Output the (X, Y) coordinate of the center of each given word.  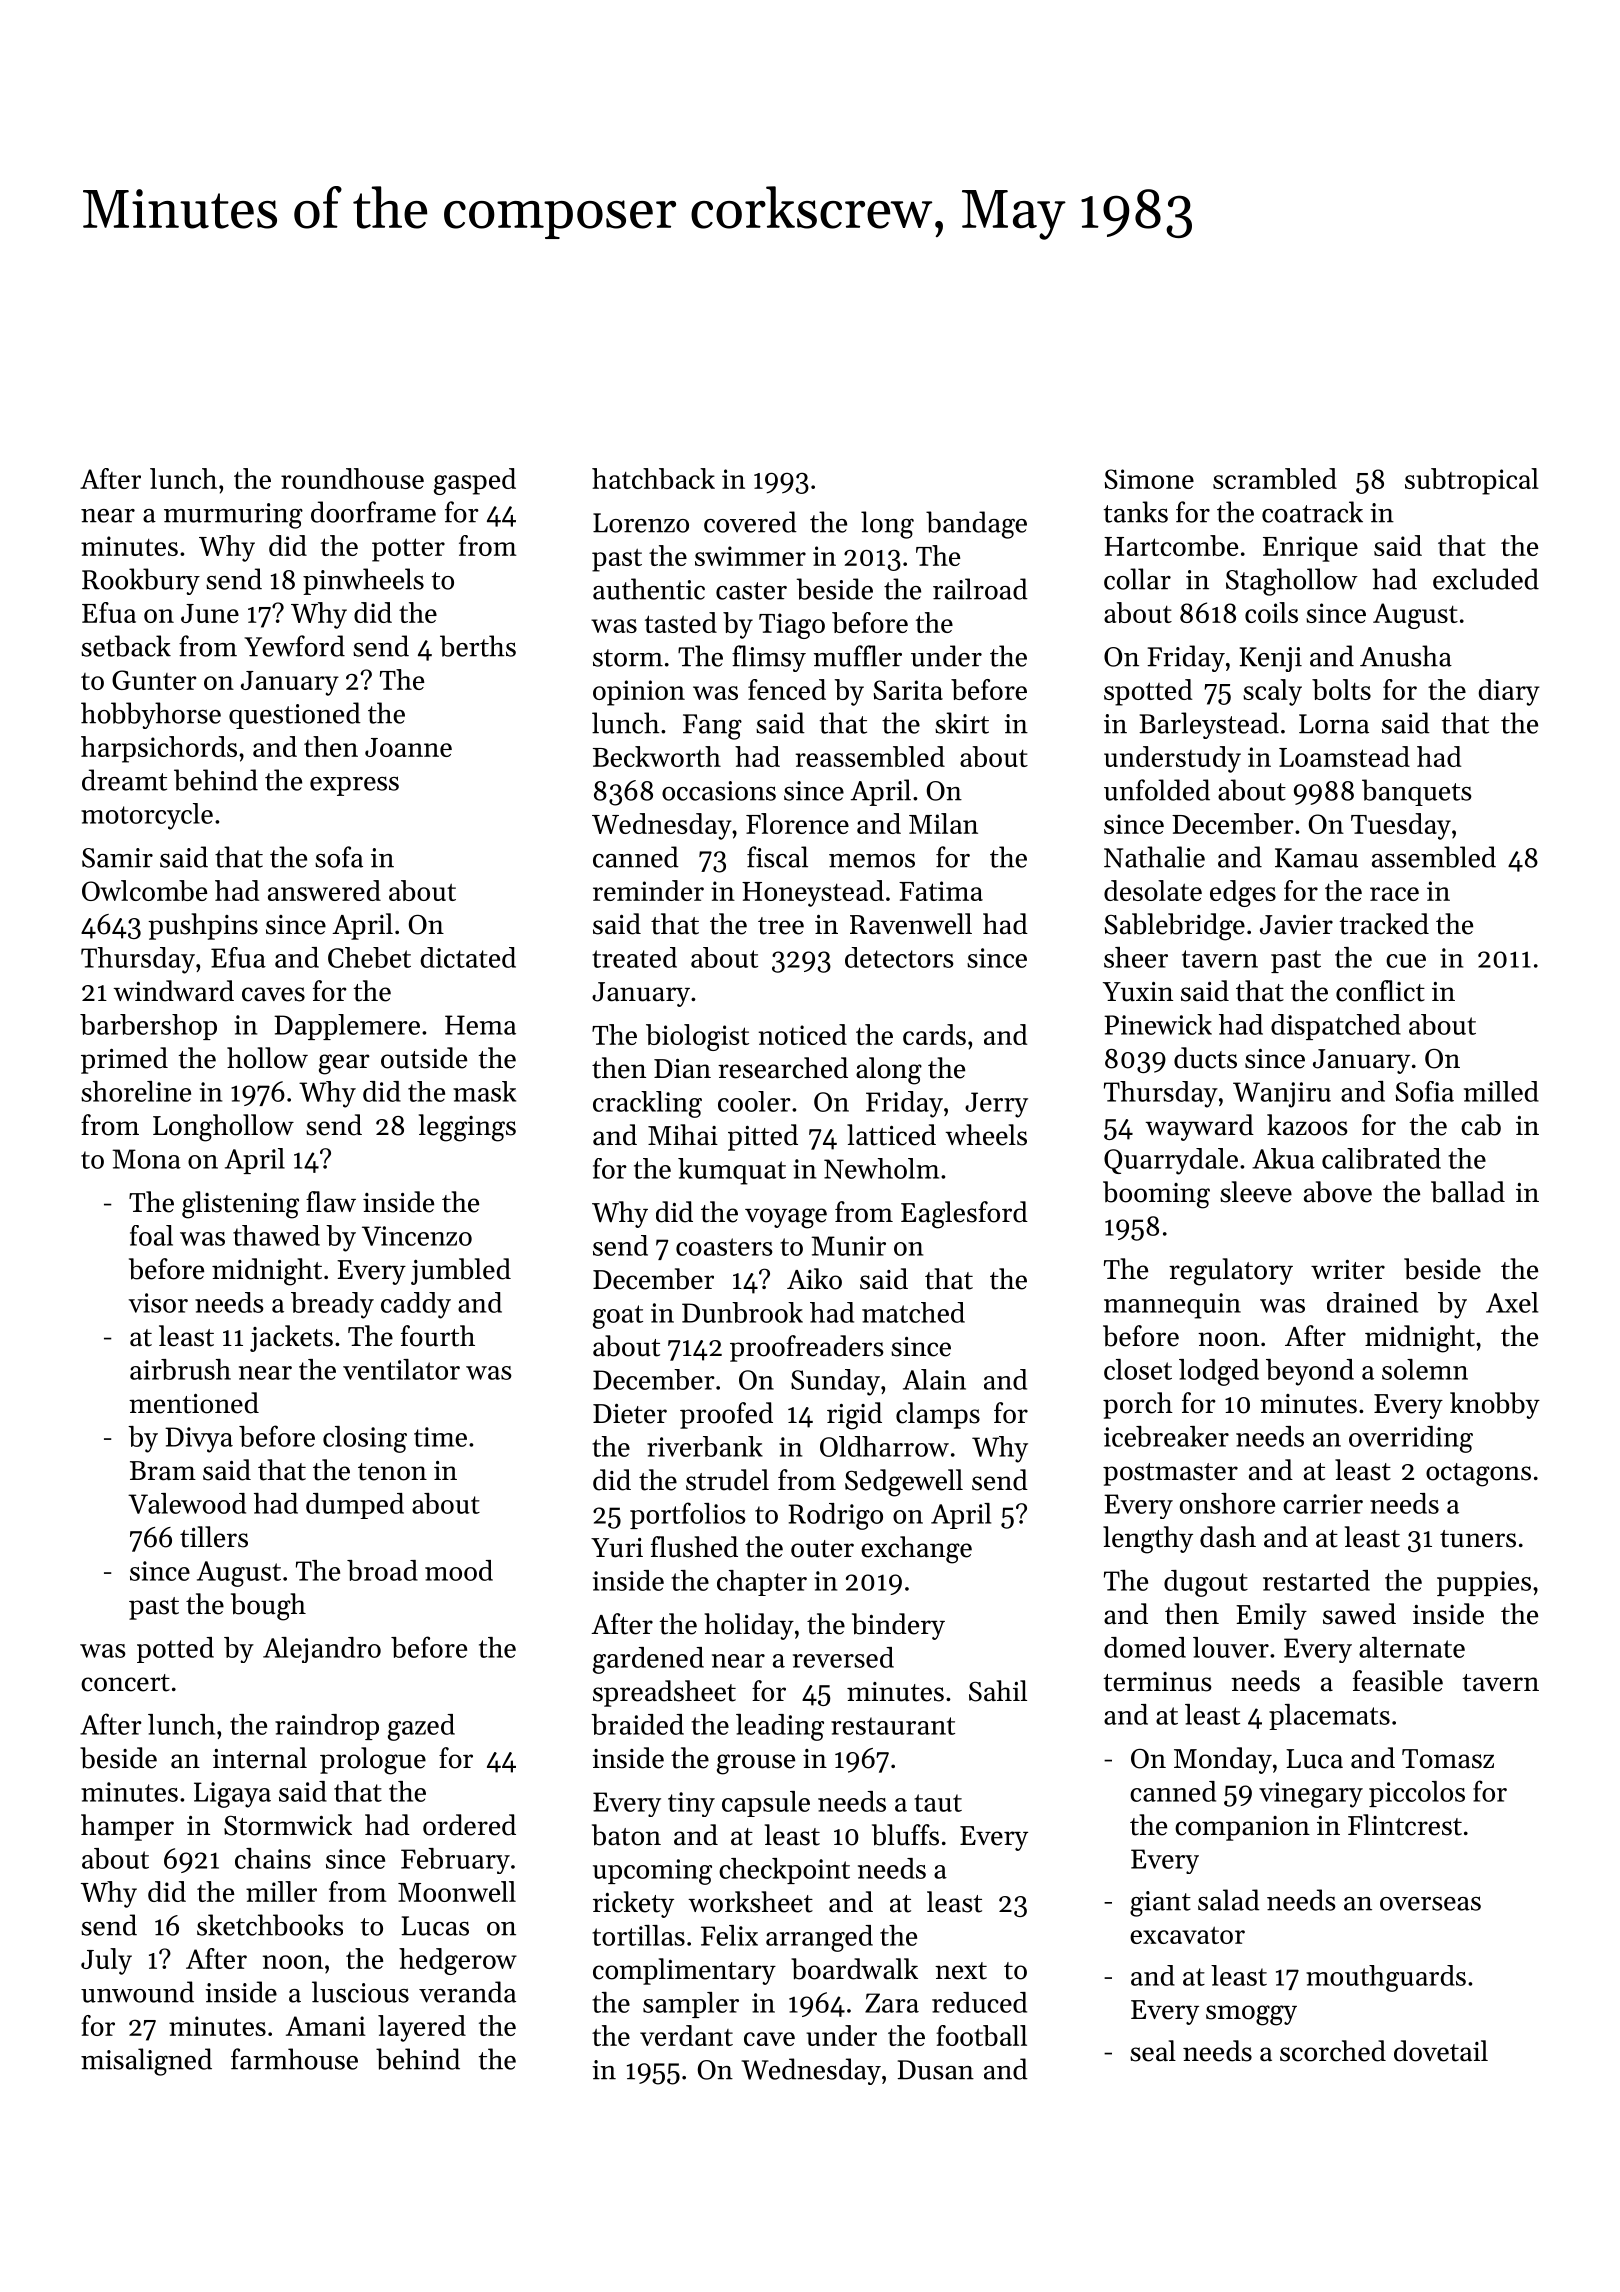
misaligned (146, 2062)
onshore (1227, 1503)
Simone (1149, 479)
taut (938, 1803)
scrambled (1275, 478)
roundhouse (352, 478)
